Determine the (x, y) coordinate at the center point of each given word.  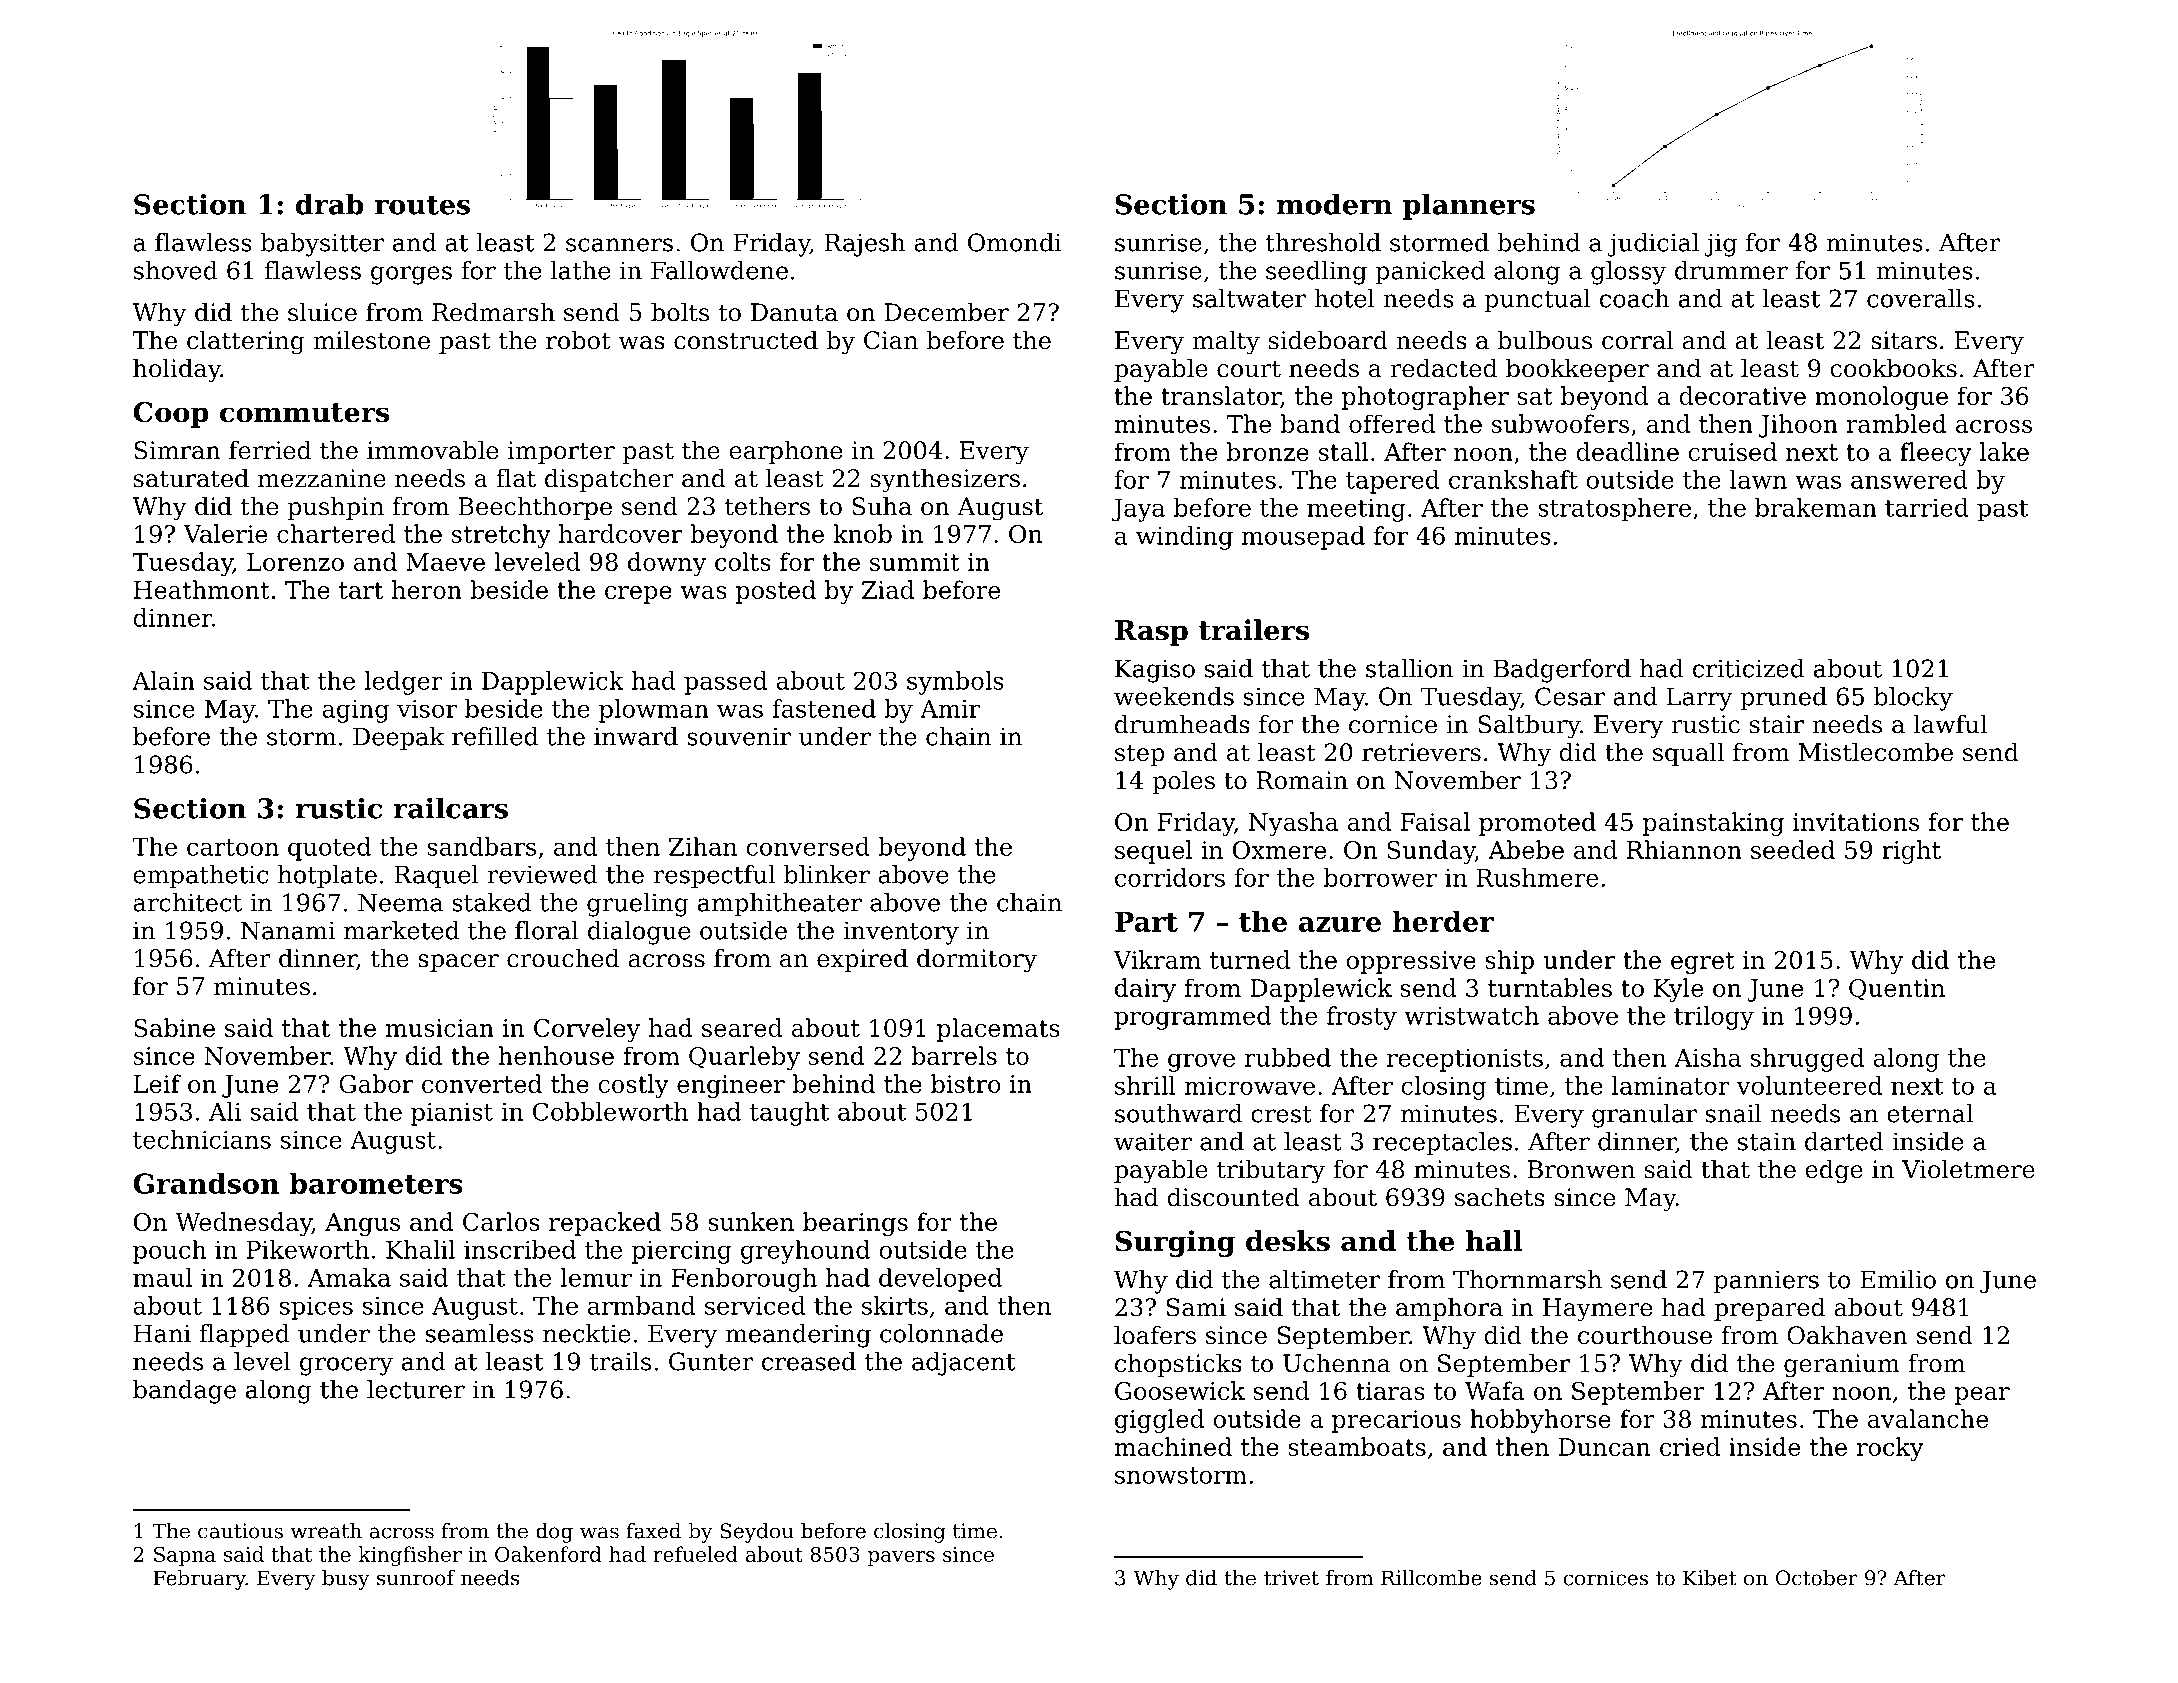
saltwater (1249, 298)
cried (1690, 1446)
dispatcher (609, 480)
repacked (605, 1224)
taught (789, 1114)
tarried (1927, 507)
